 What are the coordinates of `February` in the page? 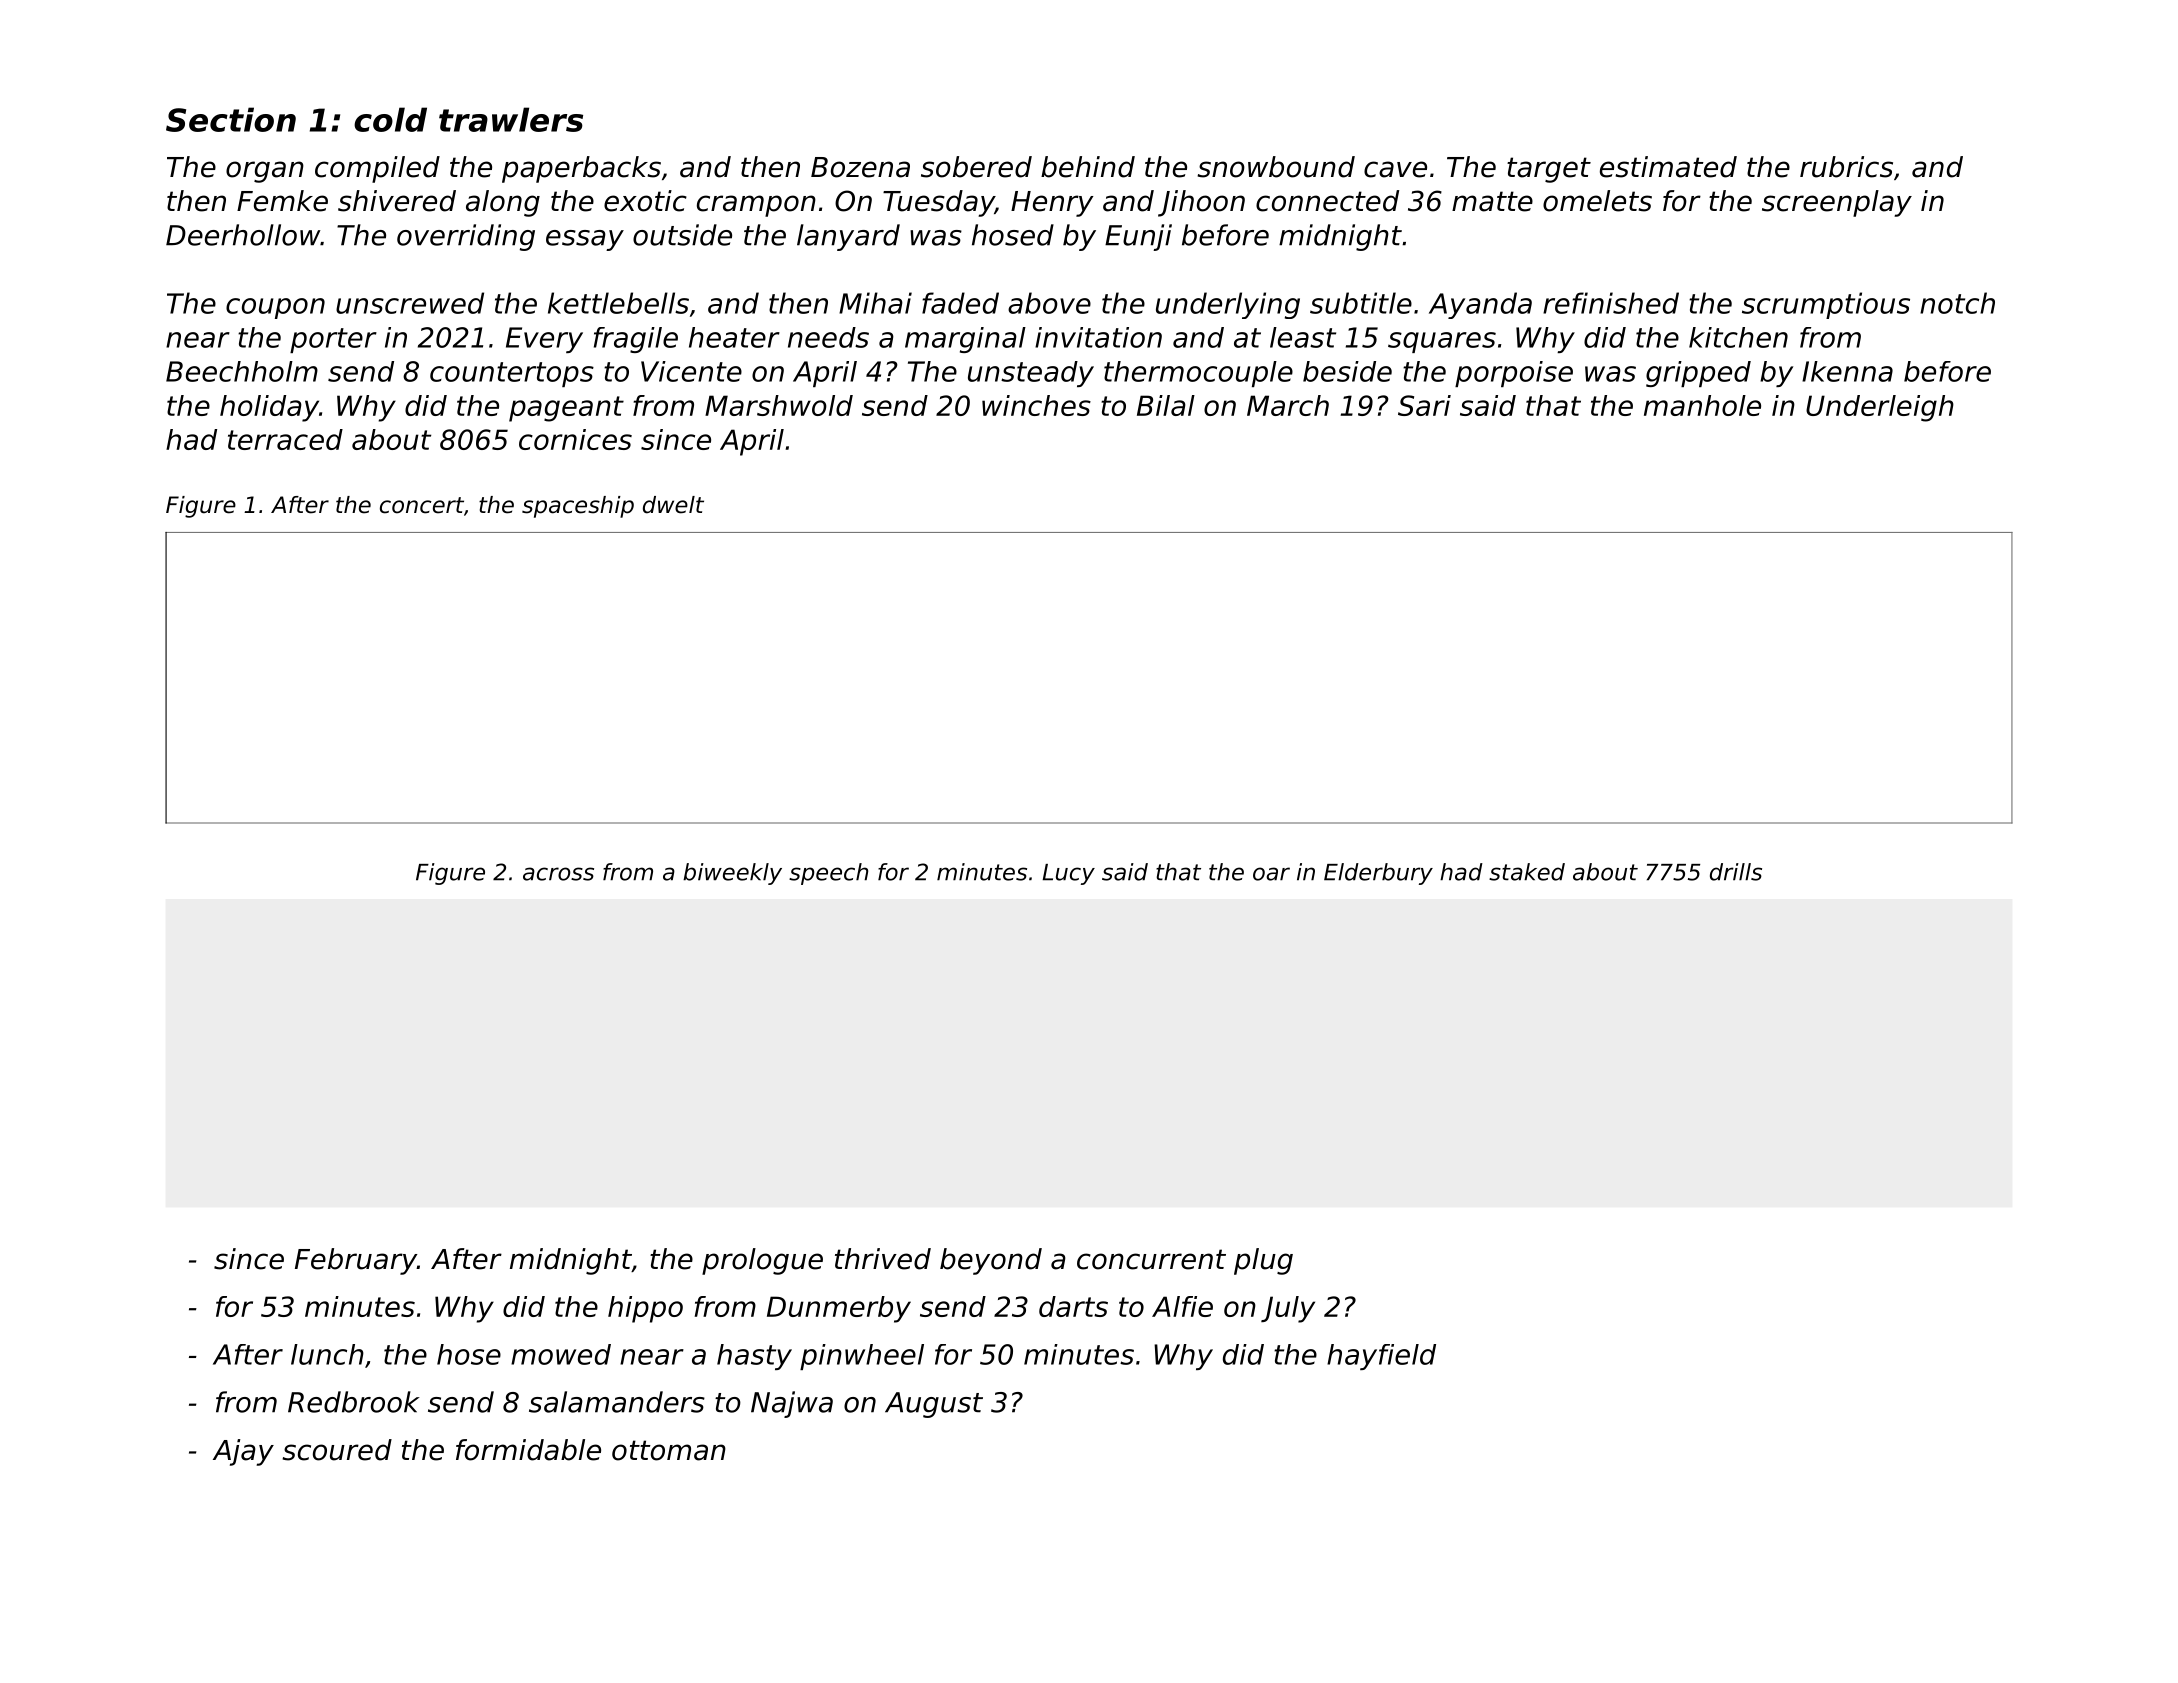 It's located at (356, 1261).
